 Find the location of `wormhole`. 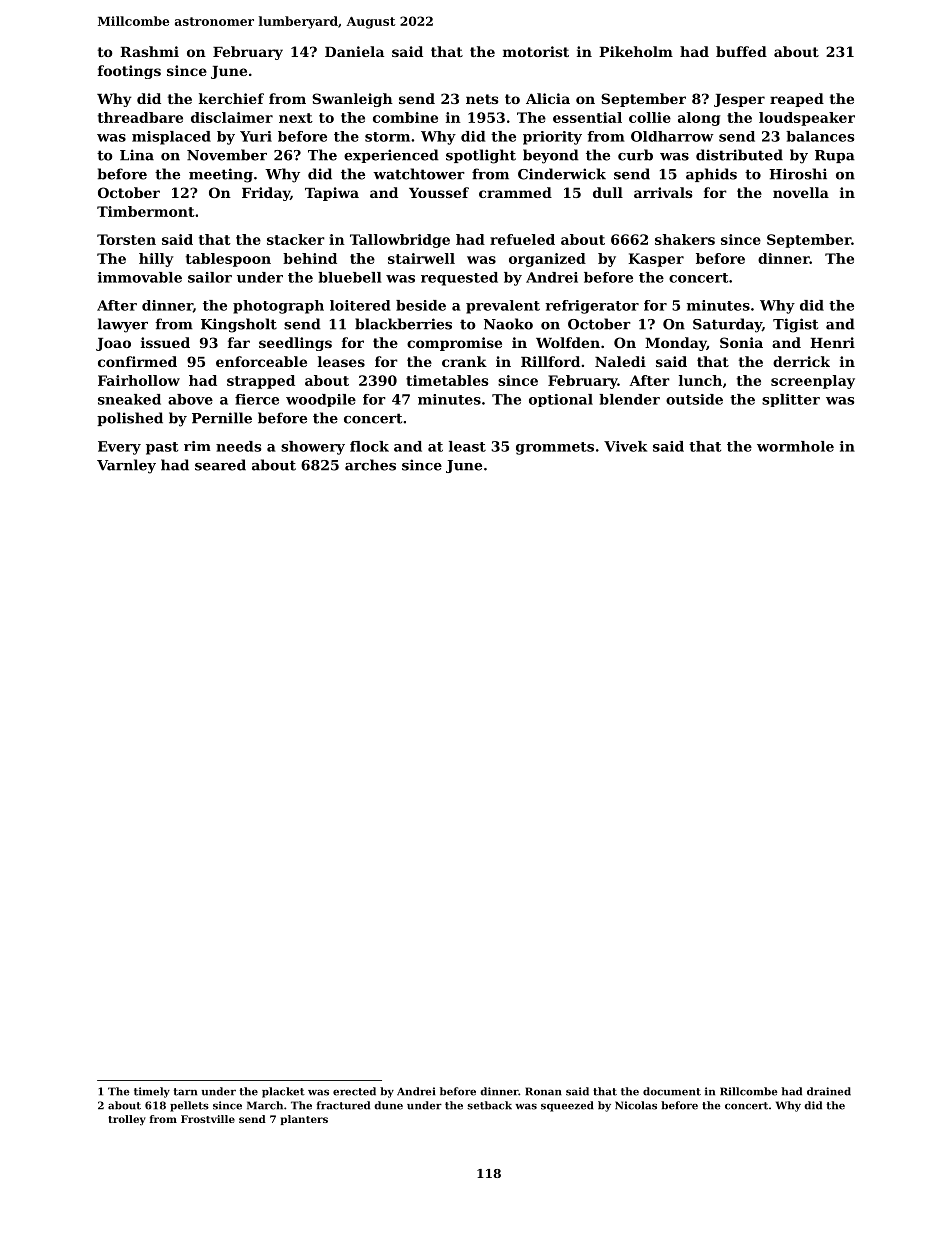

wormhole is located at coordinates (795, 446).
